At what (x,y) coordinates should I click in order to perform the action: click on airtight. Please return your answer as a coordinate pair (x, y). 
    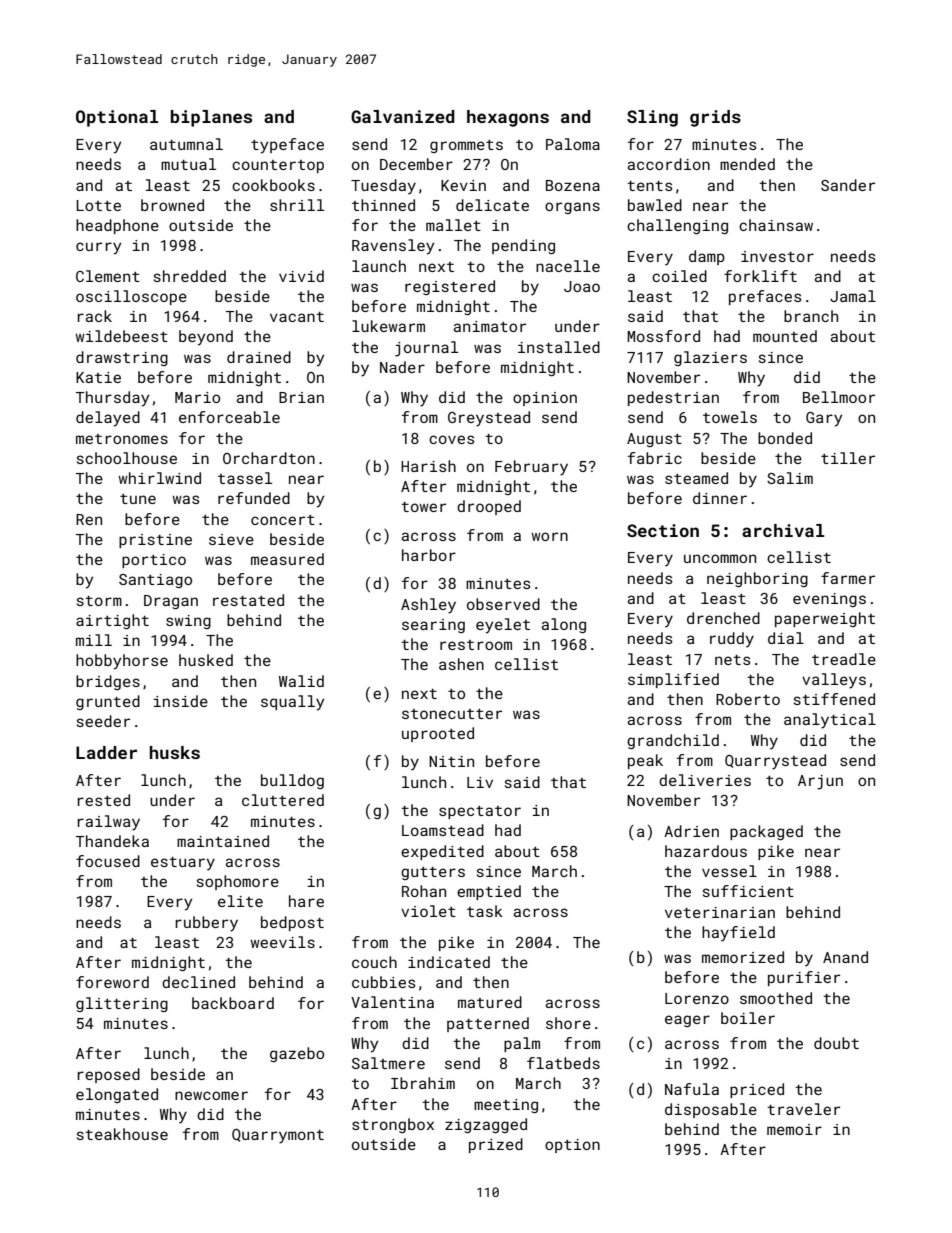
    Looking at the image, I should click on (112, 621).
